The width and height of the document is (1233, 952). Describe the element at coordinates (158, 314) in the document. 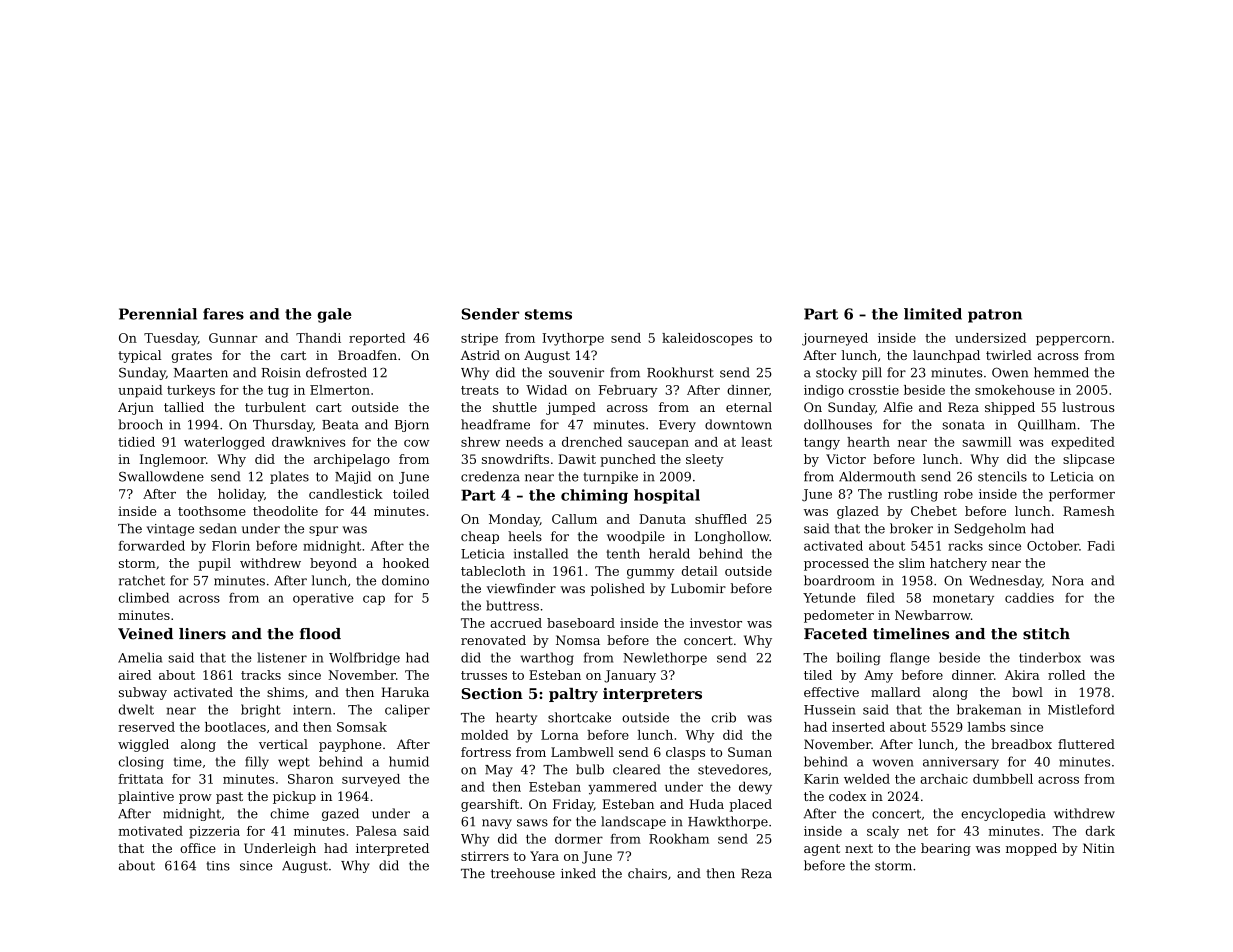

I see `Perennial` at that location.
